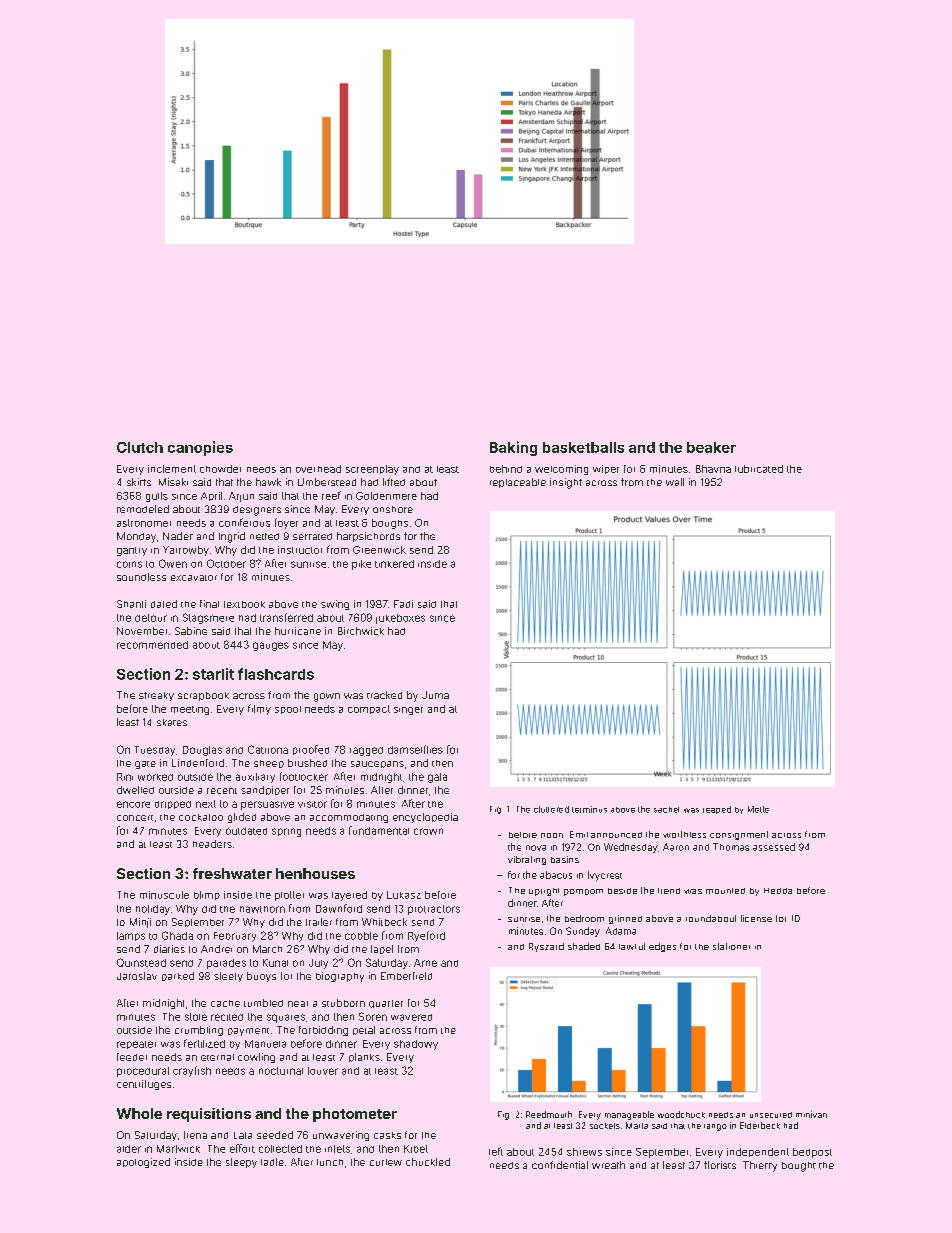  I want to click on reaped, so click(717, 810).
